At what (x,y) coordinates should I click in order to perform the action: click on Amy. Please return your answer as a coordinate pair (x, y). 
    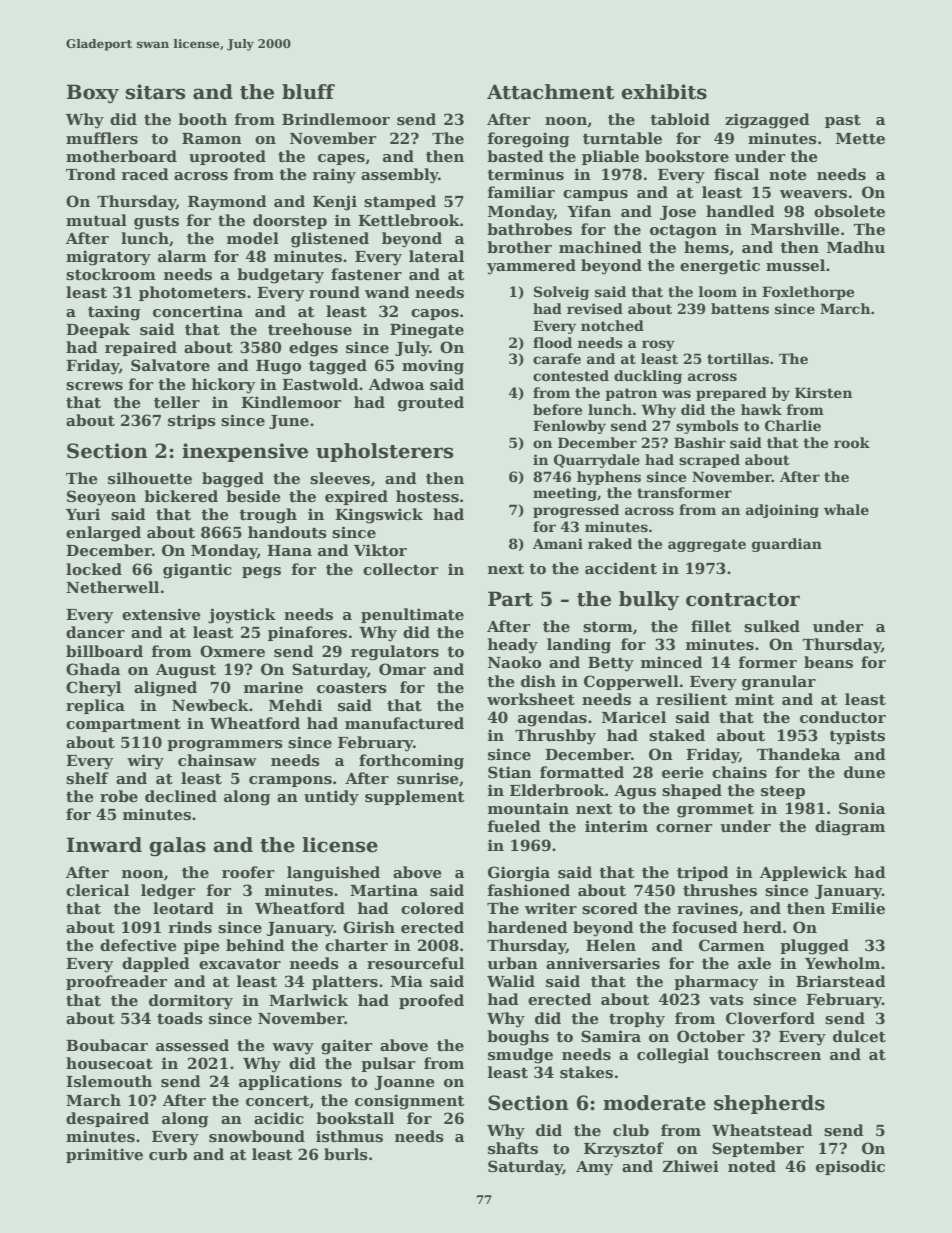
    Looking at the image, I should click on (594, 1168).
